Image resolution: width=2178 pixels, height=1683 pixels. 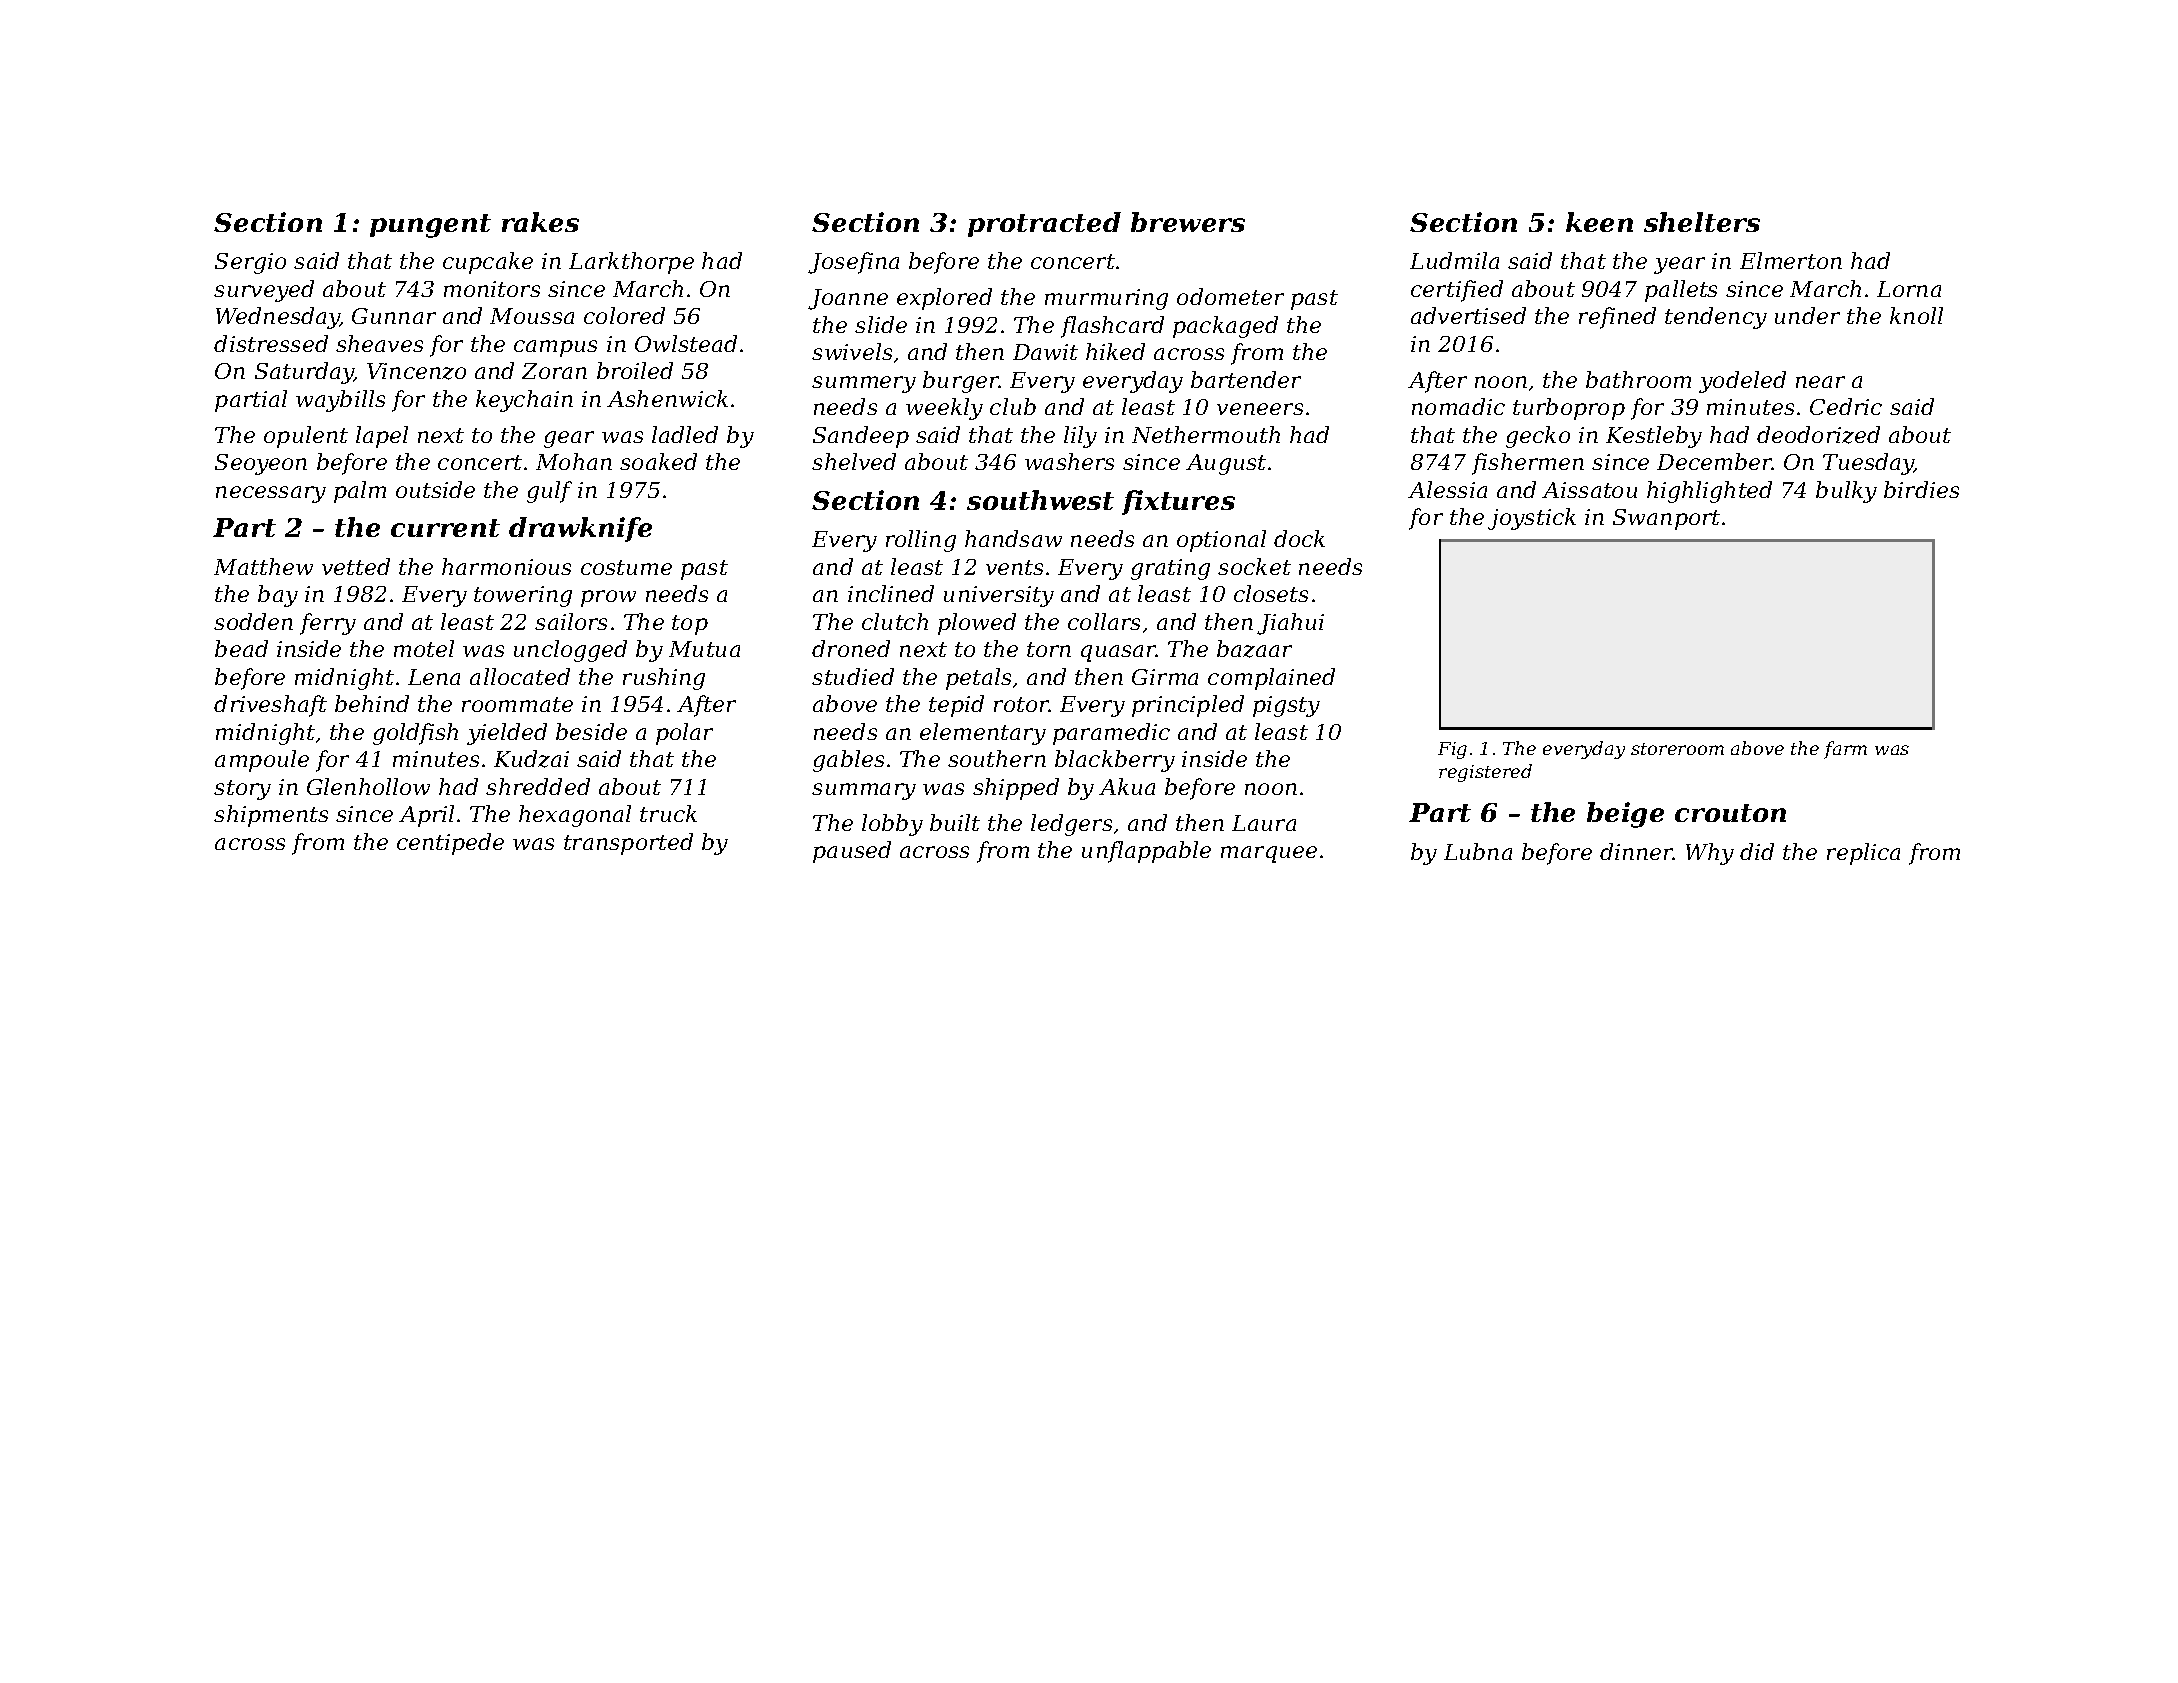 What do you see at coordinates (628, 844) in the screenshot?
I see `transported` at bounding box center [628, 844].
